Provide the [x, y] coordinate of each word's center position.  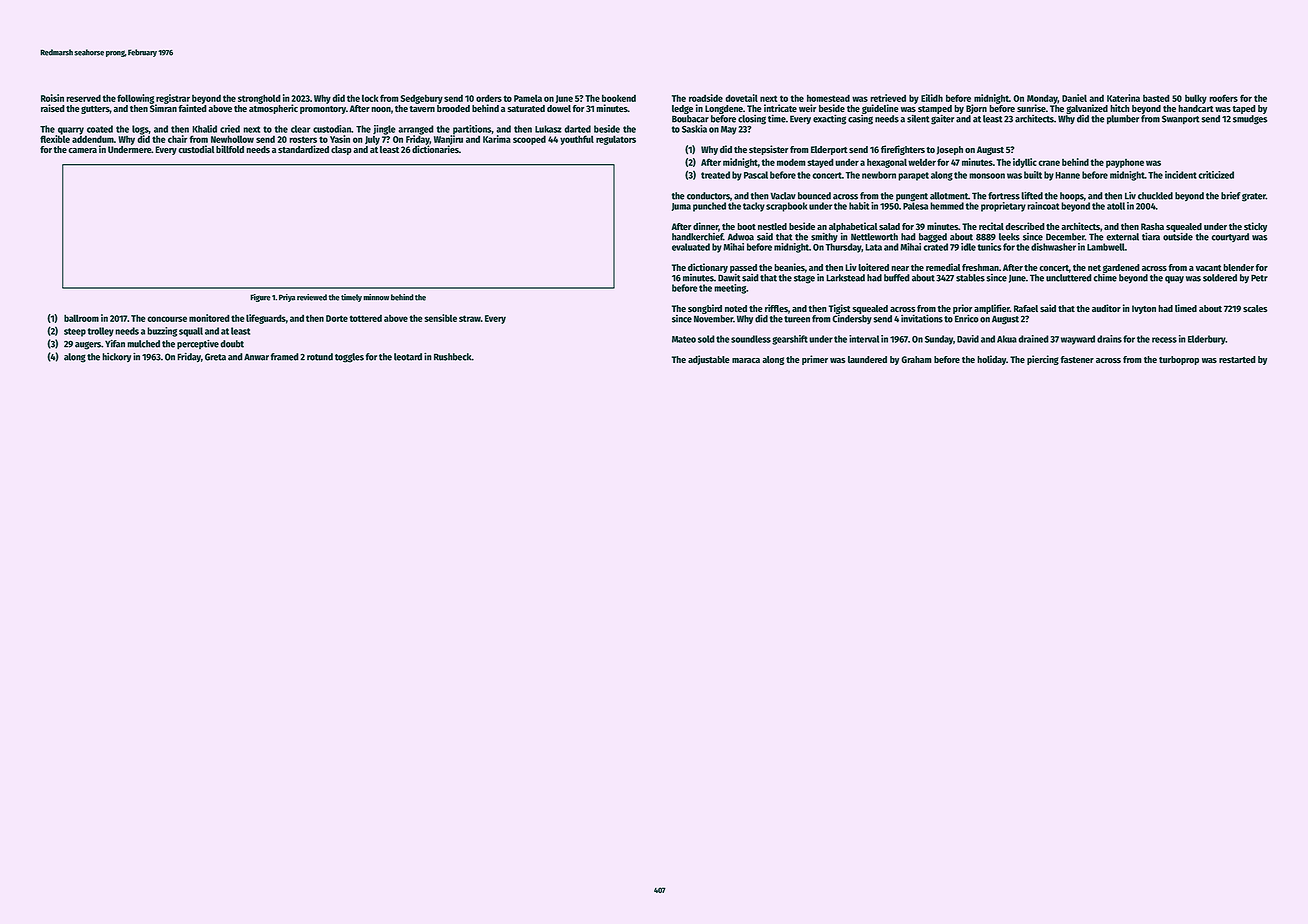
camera [82, 150]
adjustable [708, 360]
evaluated [691, 247]
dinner [706, 226]
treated [715, 175]
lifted [1032, 196]
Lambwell [1106, 247]
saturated [526, 109]
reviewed [312, 297]
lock [370, 98]
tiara [1151, 237]
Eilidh [932, 98]
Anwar [256, 357]
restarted [1237, 359]
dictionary [708, 268]
